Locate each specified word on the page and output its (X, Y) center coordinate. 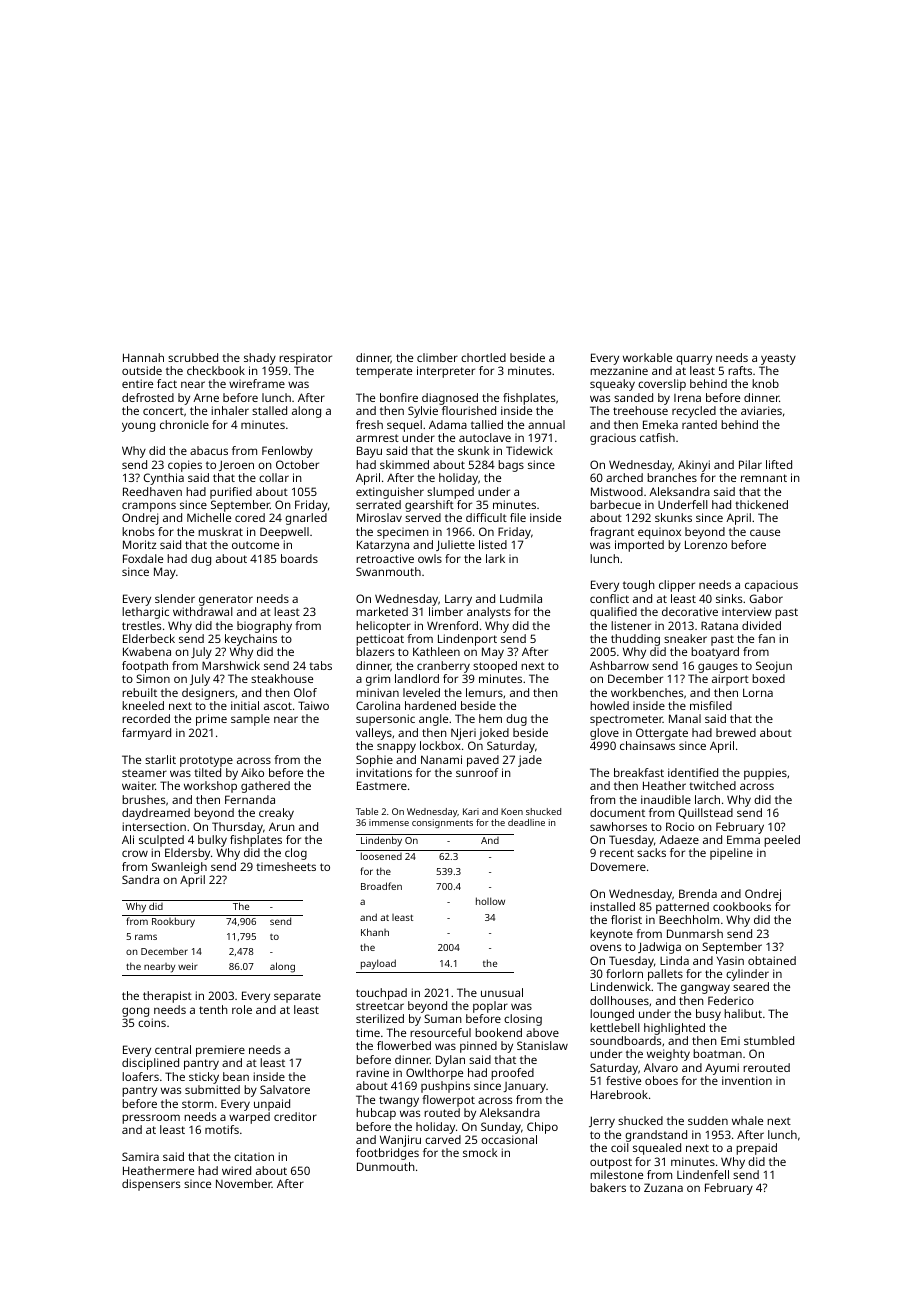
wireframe (257, 383)
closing (523, 1020)
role (242, 1009)
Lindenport (467, 640)
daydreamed (156, 814)
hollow (490, 901)
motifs (222, 1129)
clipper (677, 586)
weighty (668, 1055)
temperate (384, 372)
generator (226, 600)
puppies (765, 774)
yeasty (778, 359)
